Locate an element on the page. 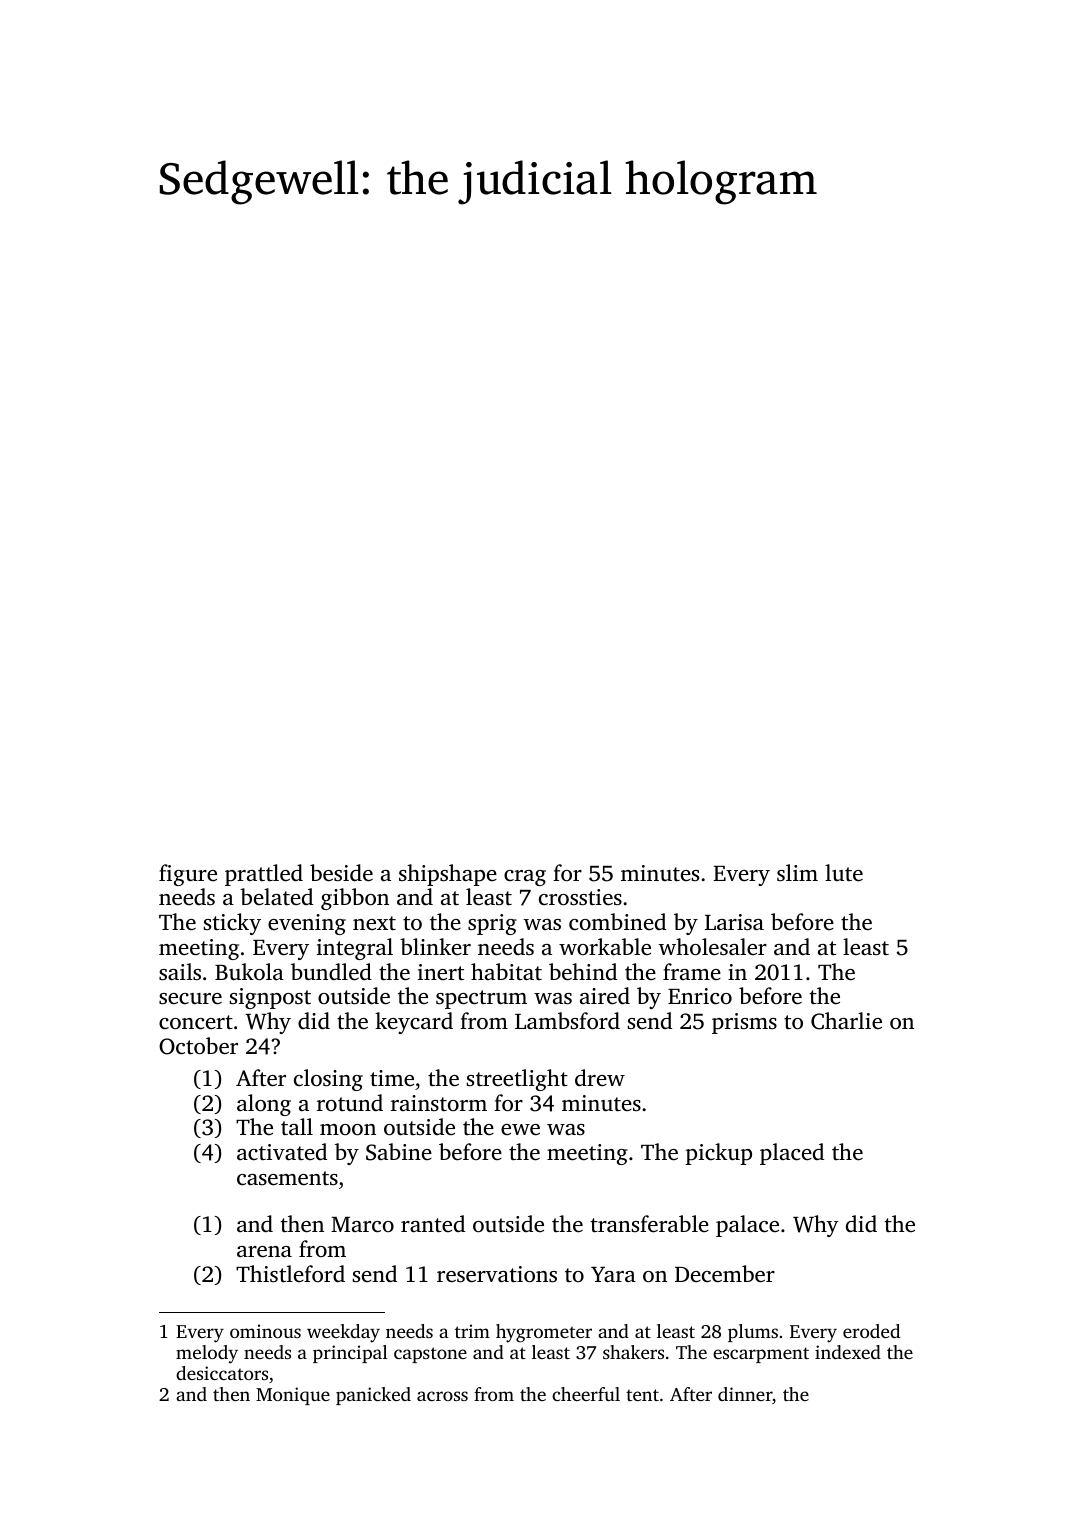  slim is located at coordinates (797, 872).
